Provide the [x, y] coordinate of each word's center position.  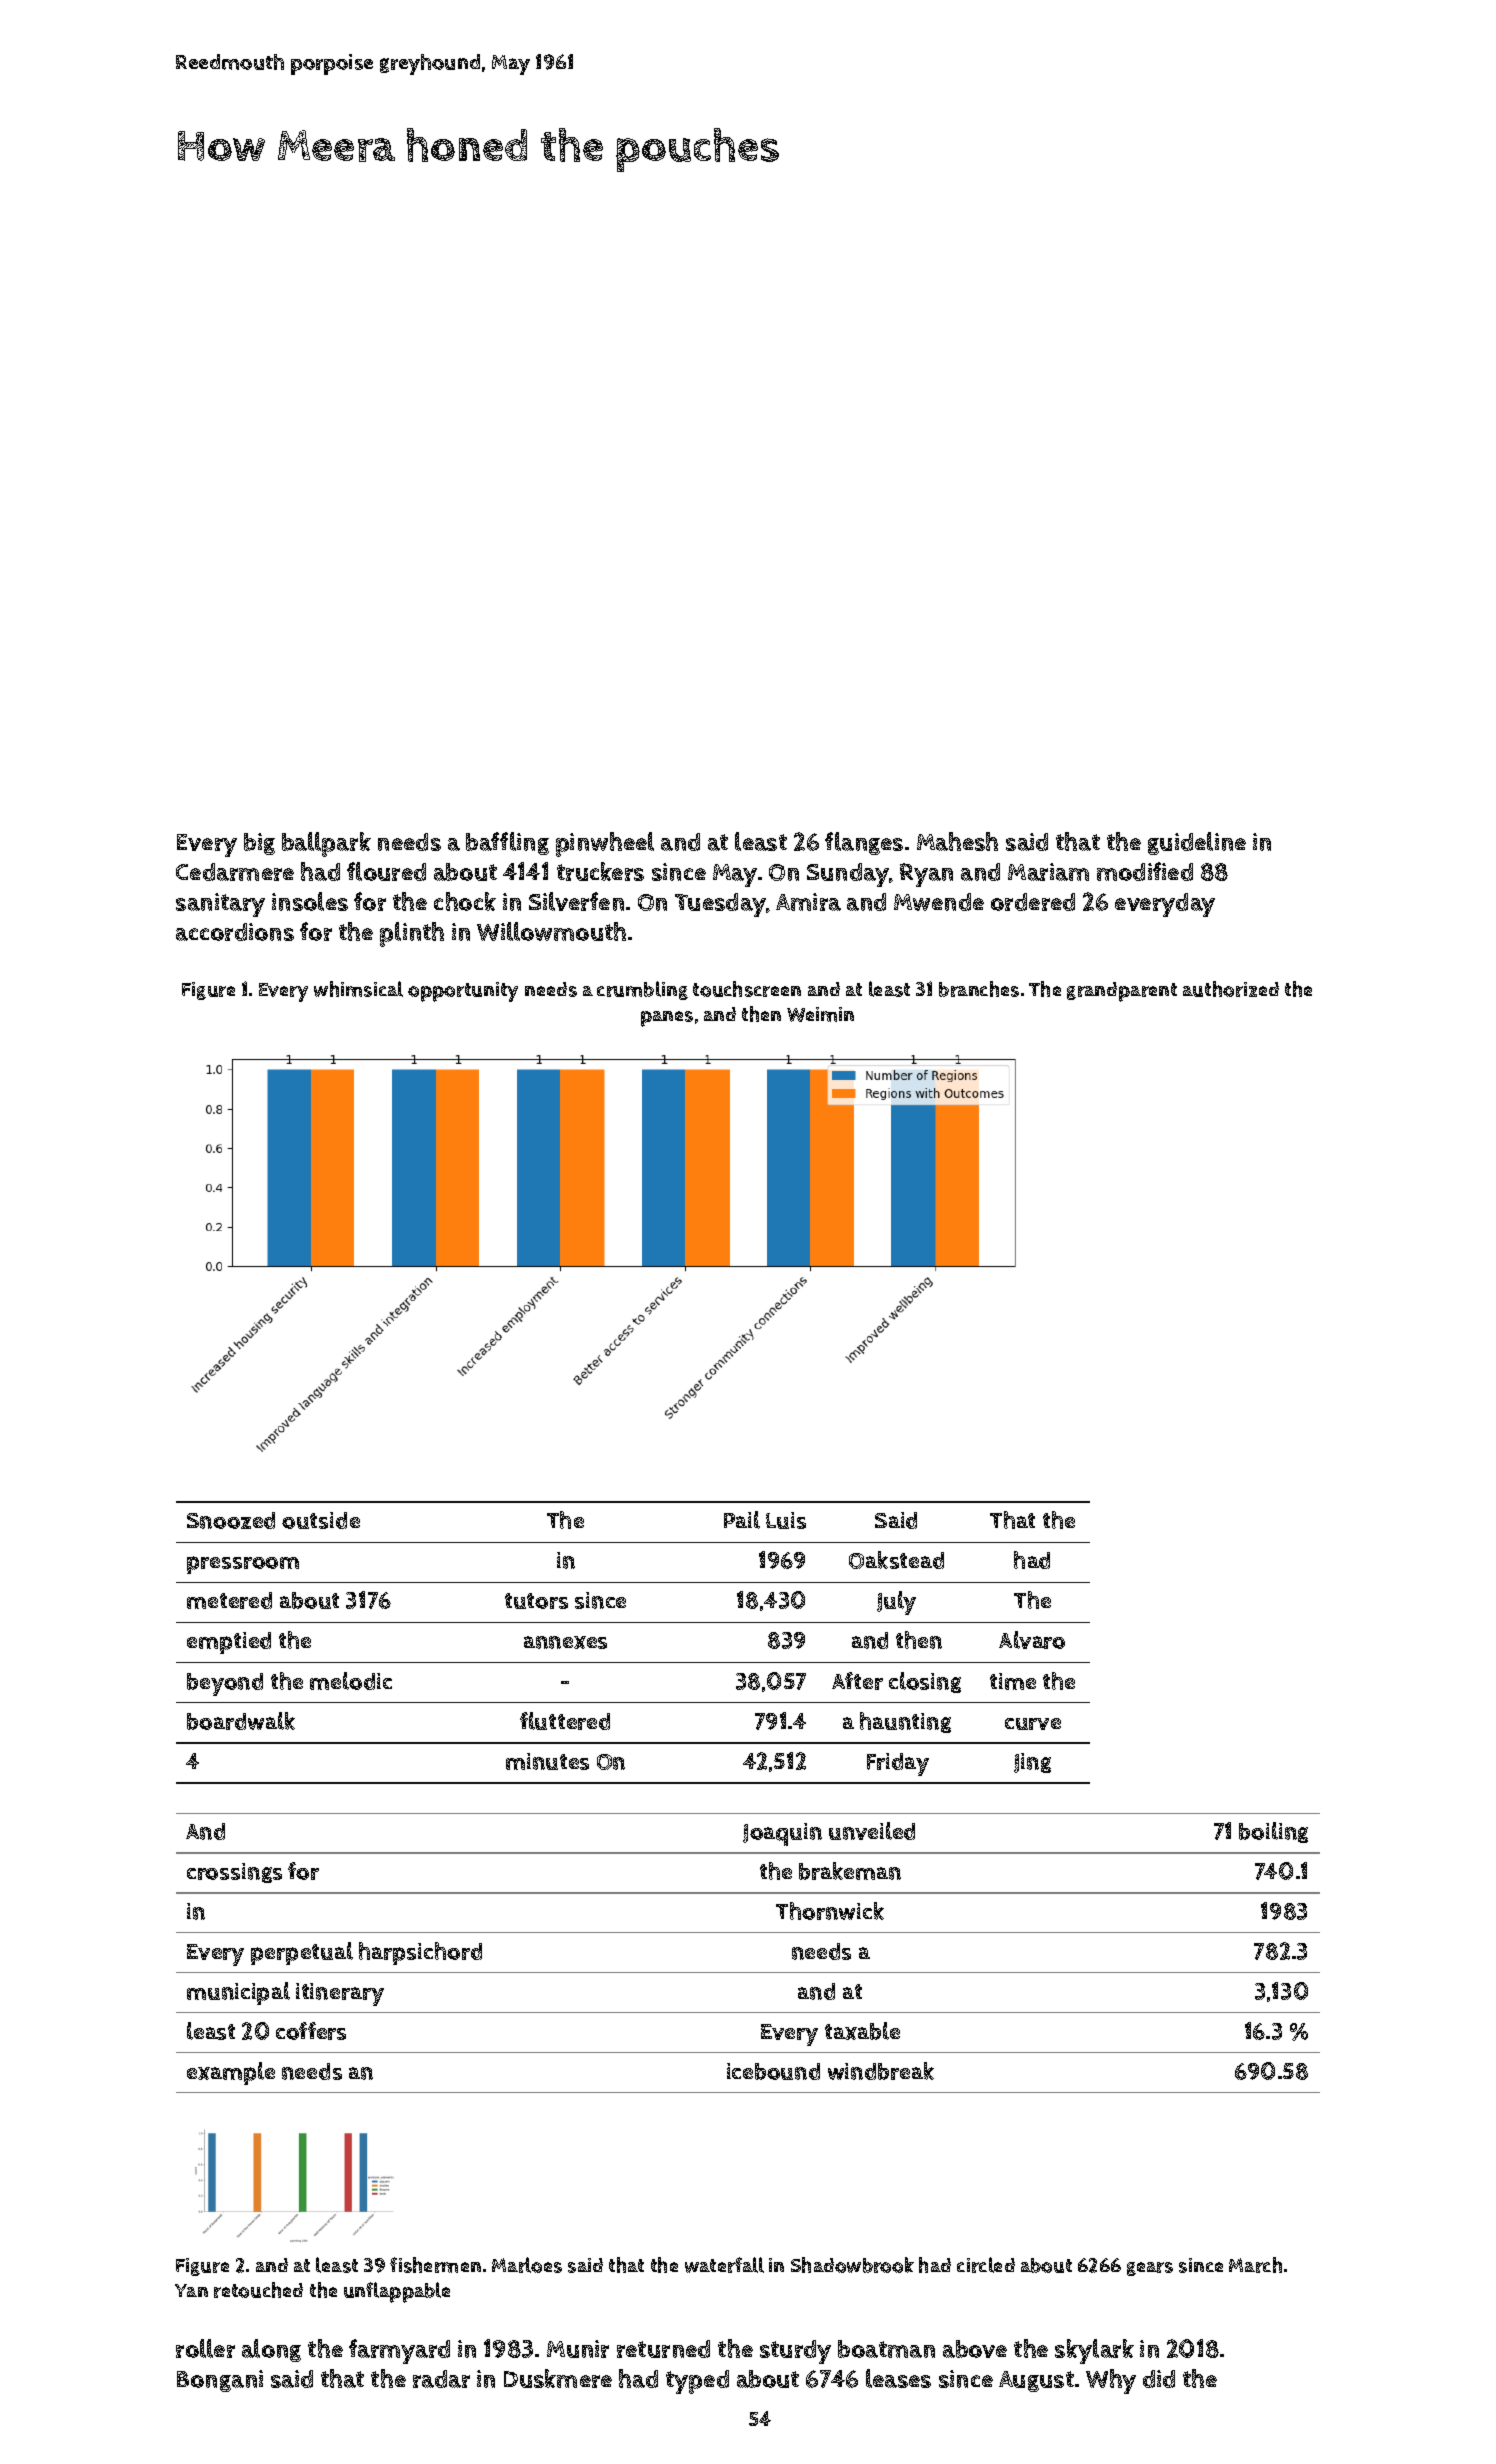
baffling [507, 843]
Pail [742, 1520]
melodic [351, 1681]
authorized [1231, 989]
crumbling [642, 990]
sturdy [795, 2352]
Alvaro [1032, 1640]
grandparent [1122, 992]
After [857, 1681]
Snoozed [231, 1520]
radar [441, 2379]
